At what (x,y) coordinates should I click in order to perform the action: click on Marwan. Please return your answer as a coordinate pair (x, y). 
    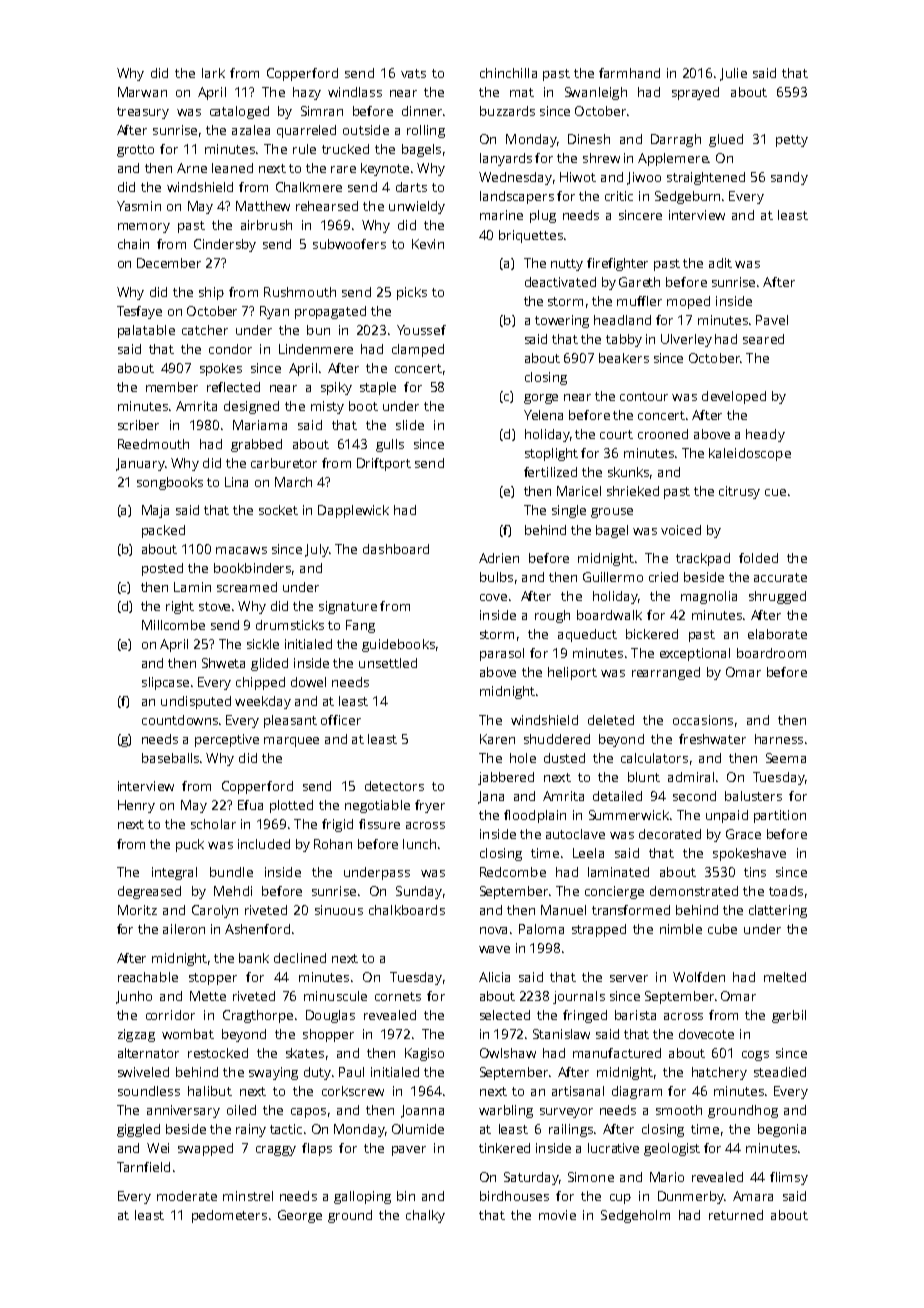
    Looking at the image, I should click on (142, 92).
